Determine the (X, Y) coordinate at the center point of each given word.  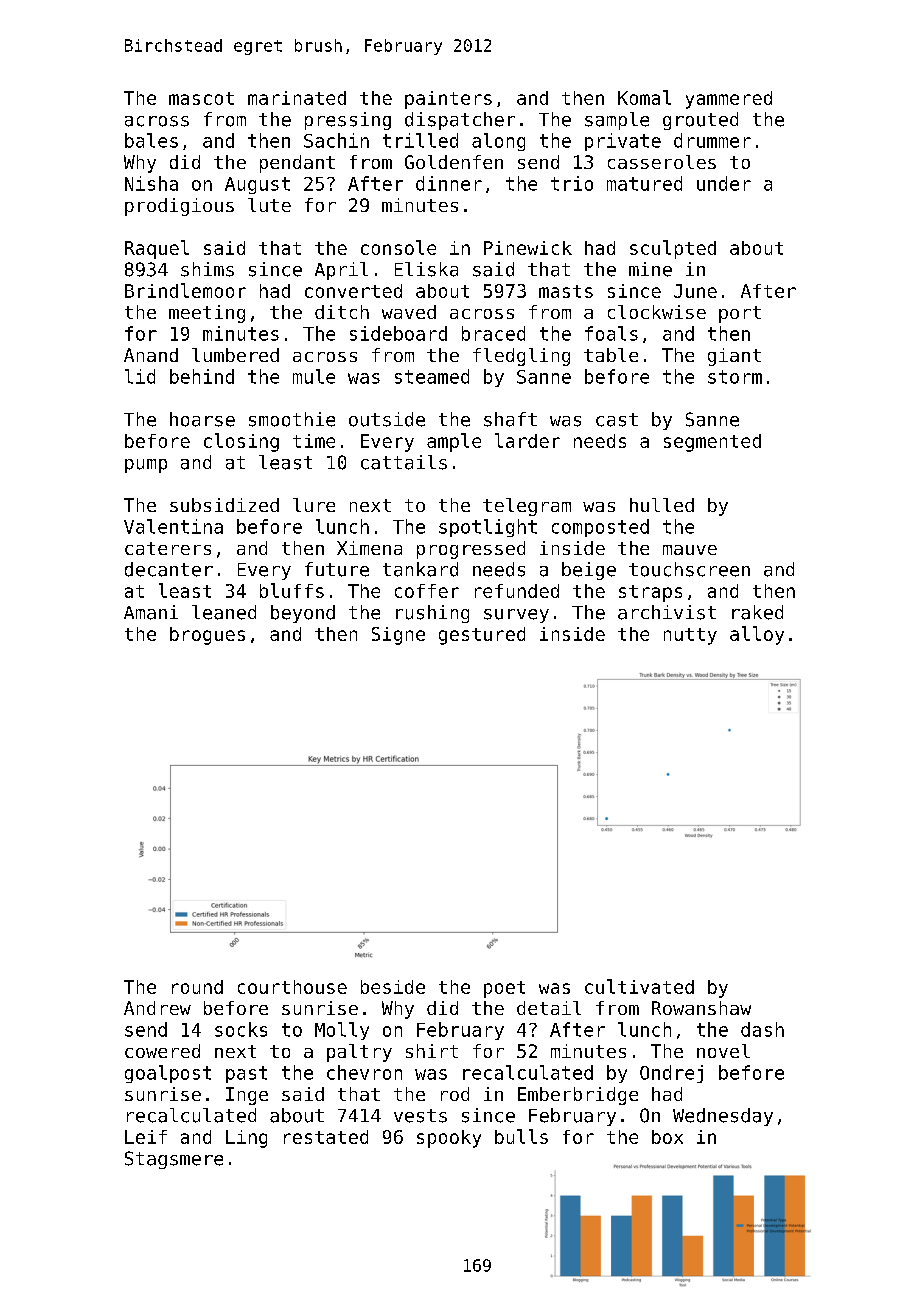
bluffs (292, 590)
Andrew (157, 1008)
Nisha (151, 183)
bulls (521, 1136)
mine (650, 269)
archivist (667, 612)
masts (566, 291)
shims (207, 269)
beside (393, 987)
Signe (398, 636)
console (398, 247)
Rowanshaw (701, 1008)
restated (326, 1137)
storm (735, 377)
